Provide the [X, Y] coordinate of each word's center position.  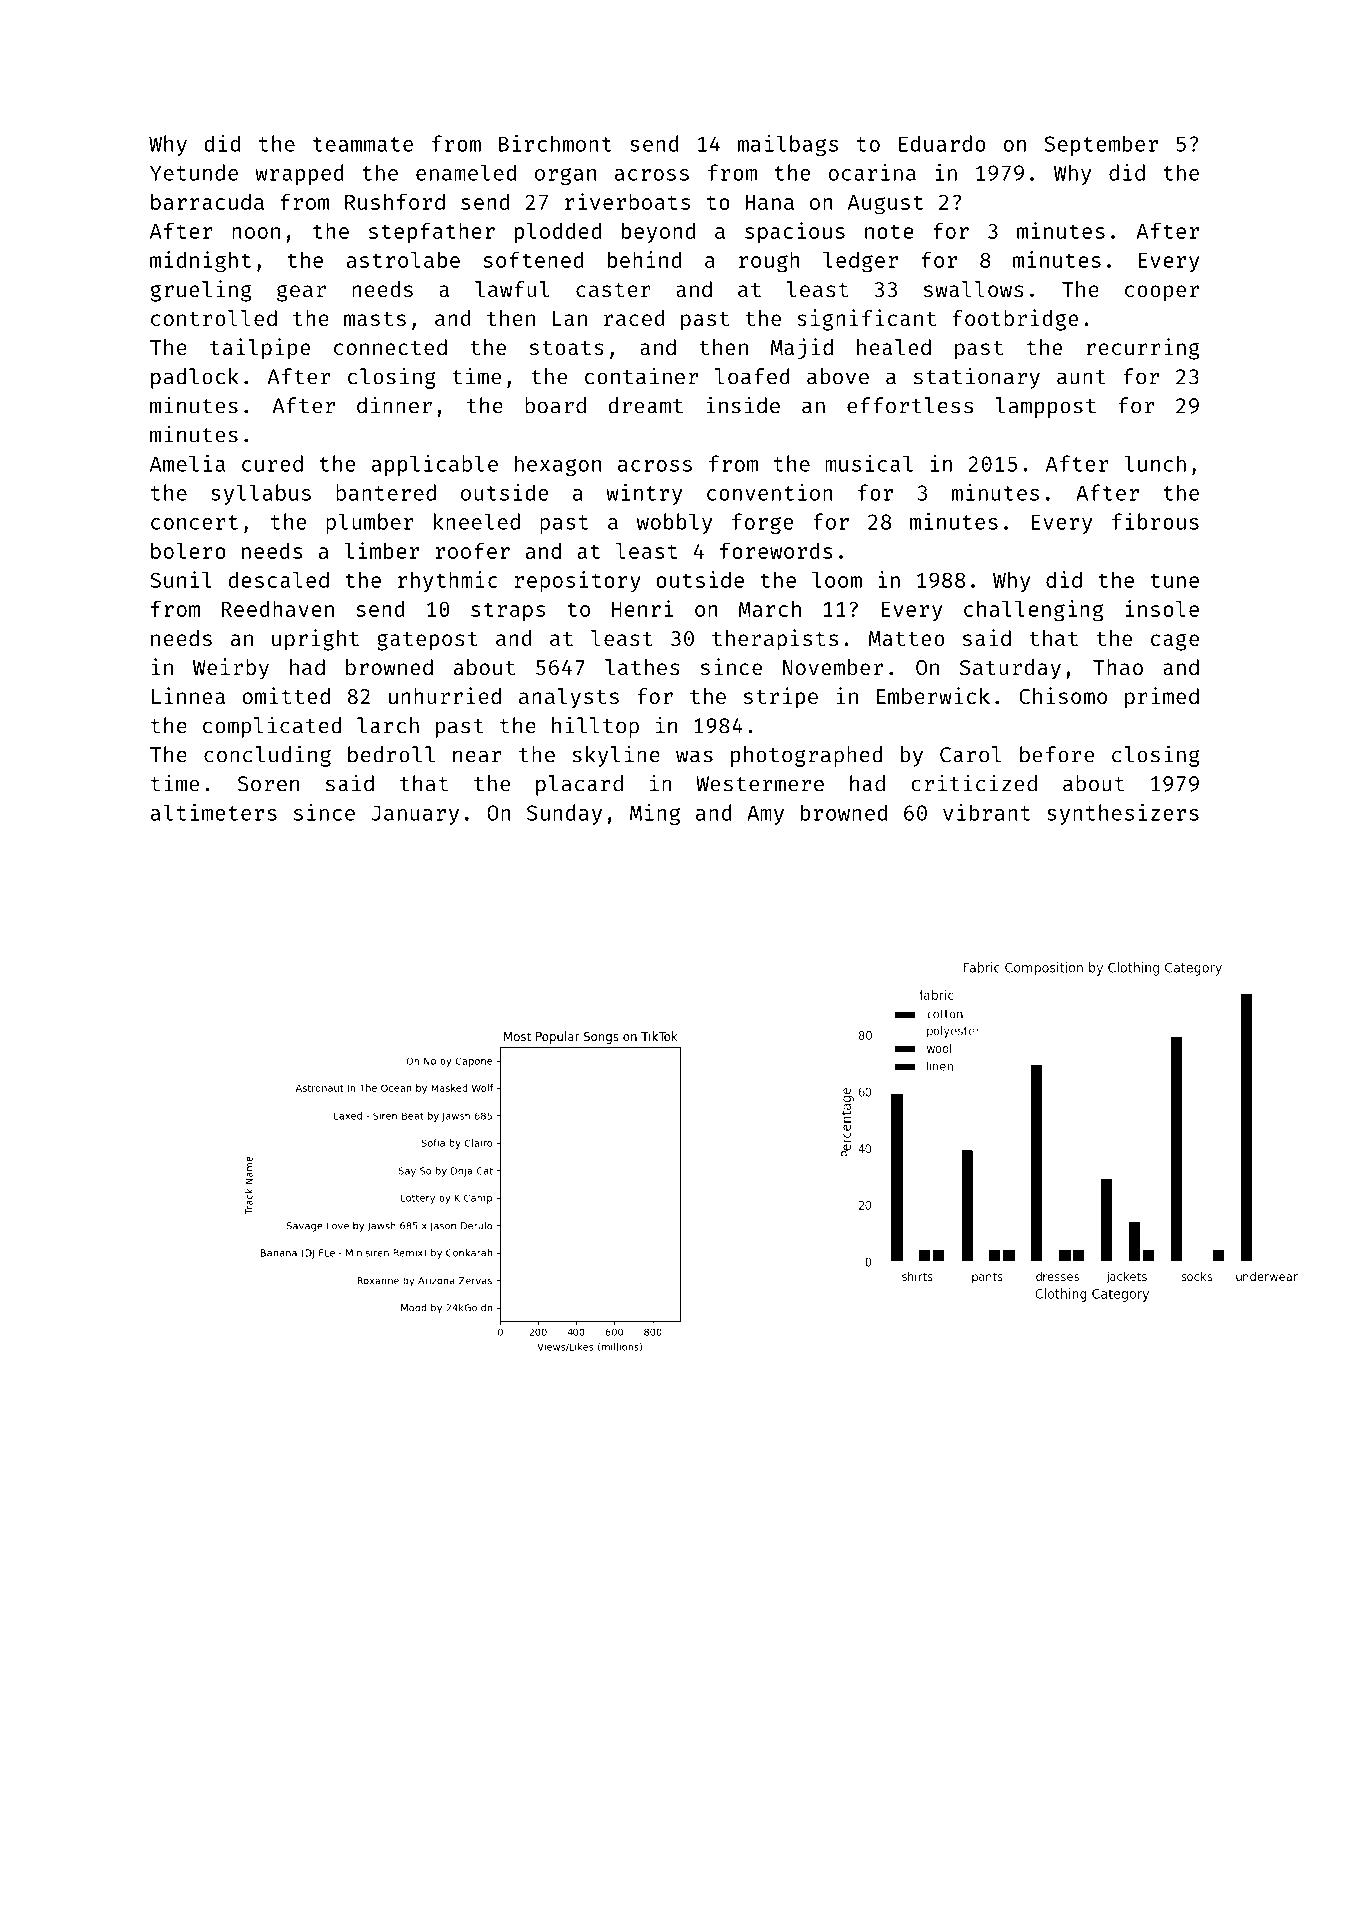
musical [869, 463]
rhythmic [448, 581]
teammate [363, 144]
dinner [394, 405]
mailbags [788, 145]
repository [578, 581]
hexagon [558, 465]
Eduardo [942, 143]
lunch [1155, 463]
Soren [268, 784]
